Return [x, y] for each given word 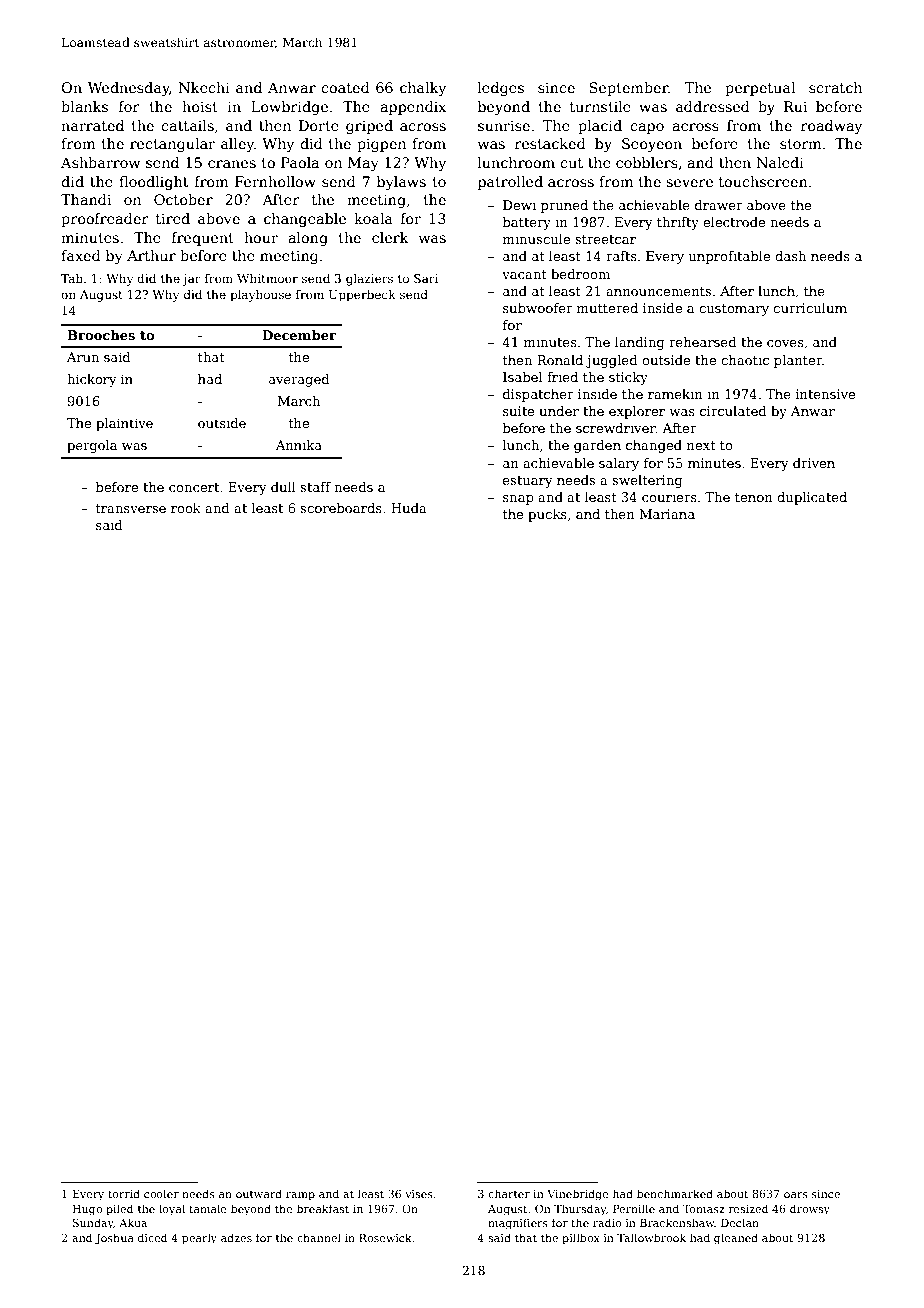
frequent [203, 239]
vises [419, 1194]
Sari [426, 278]
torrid [124, 1193]
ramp [300, 1196]
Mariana [667, 514]
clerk [390, 237]
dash [790, 256]
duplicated [812, 498]
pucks [547, 515]
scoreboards [341, 508]
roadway [831, 127]
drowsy [810, 1210]
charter [509, 1193]
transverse [131, 508]
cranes [232, 164]
